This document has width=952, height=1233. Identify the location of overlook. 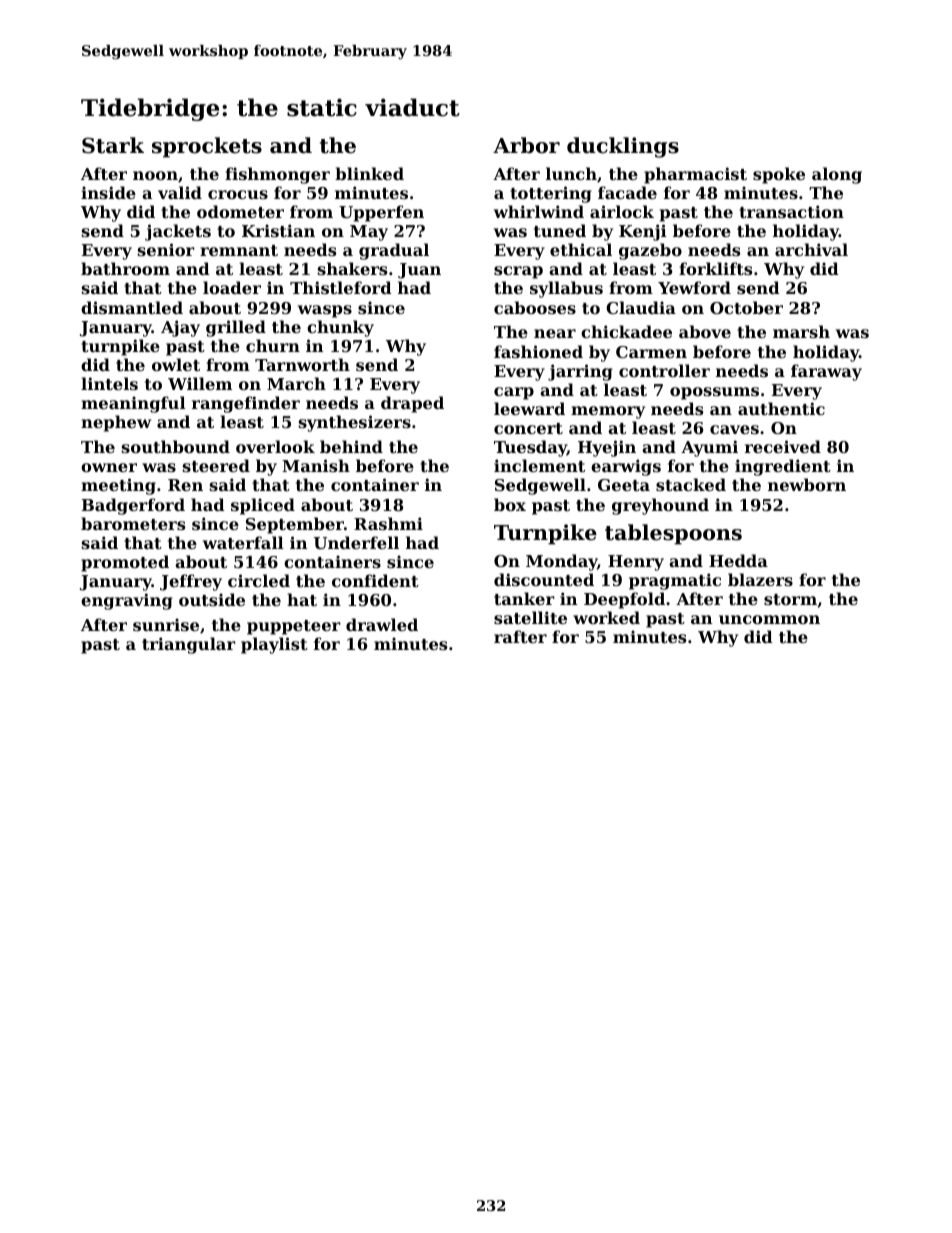
(275, 446).
